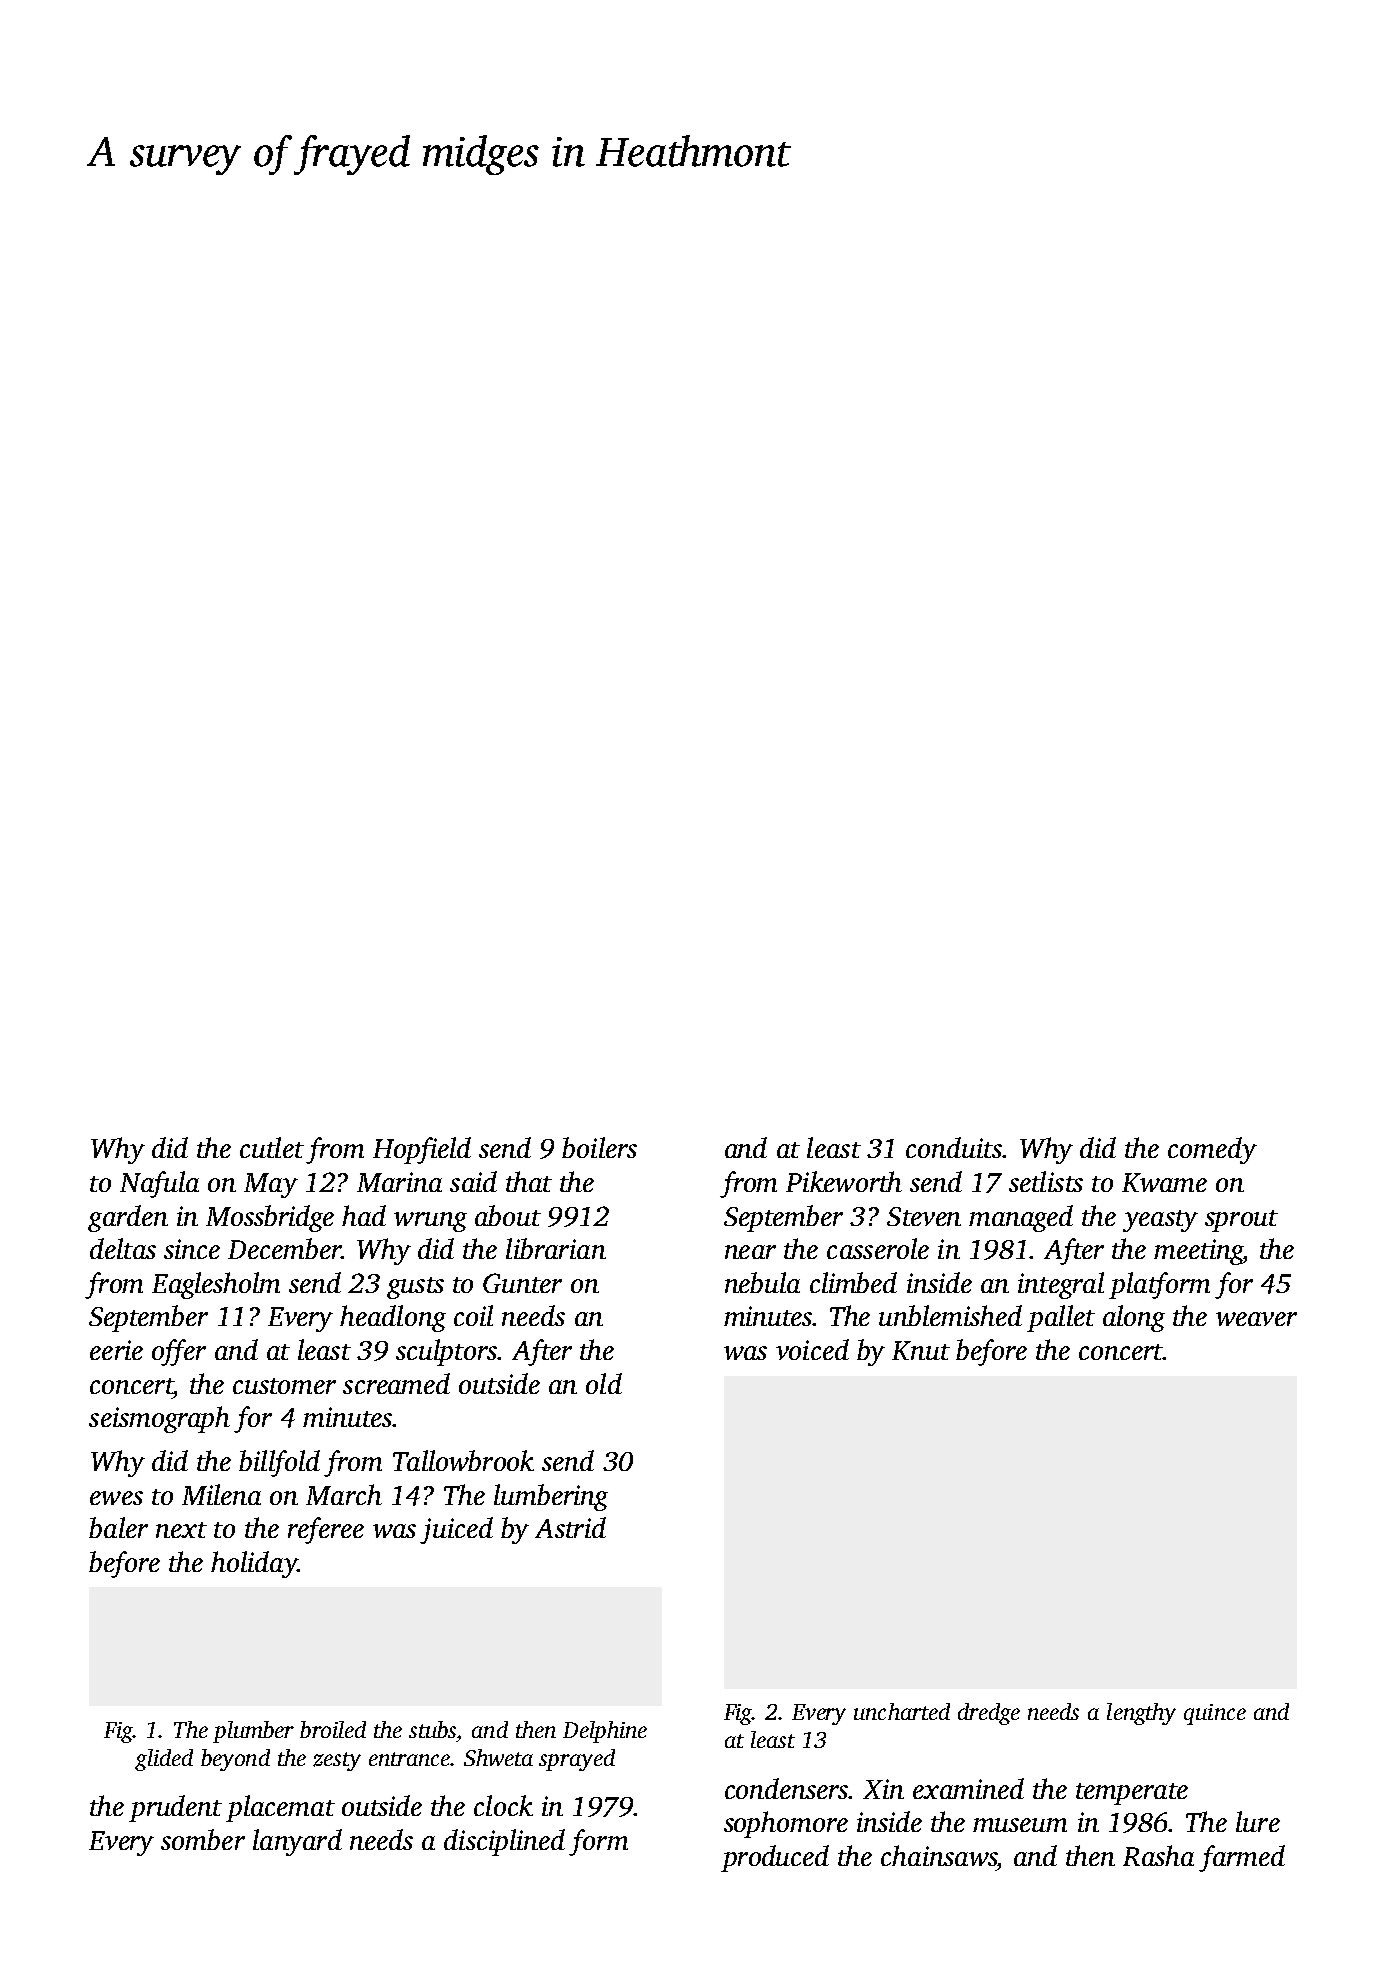  I want to click on Astrid, so click(570, 1527).
